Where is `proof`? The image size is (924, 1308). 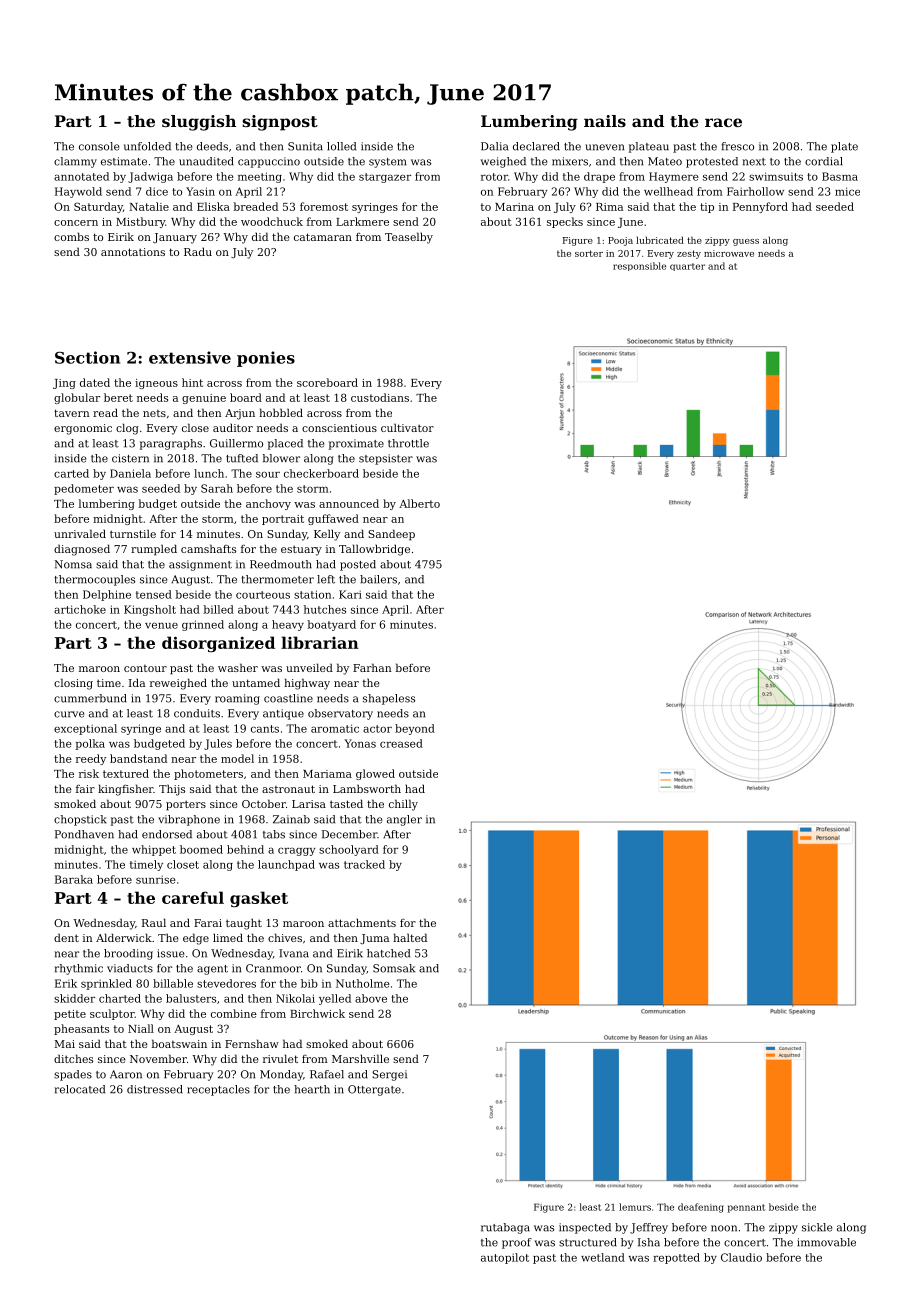 proof is located at coordinates (517, 1243).
